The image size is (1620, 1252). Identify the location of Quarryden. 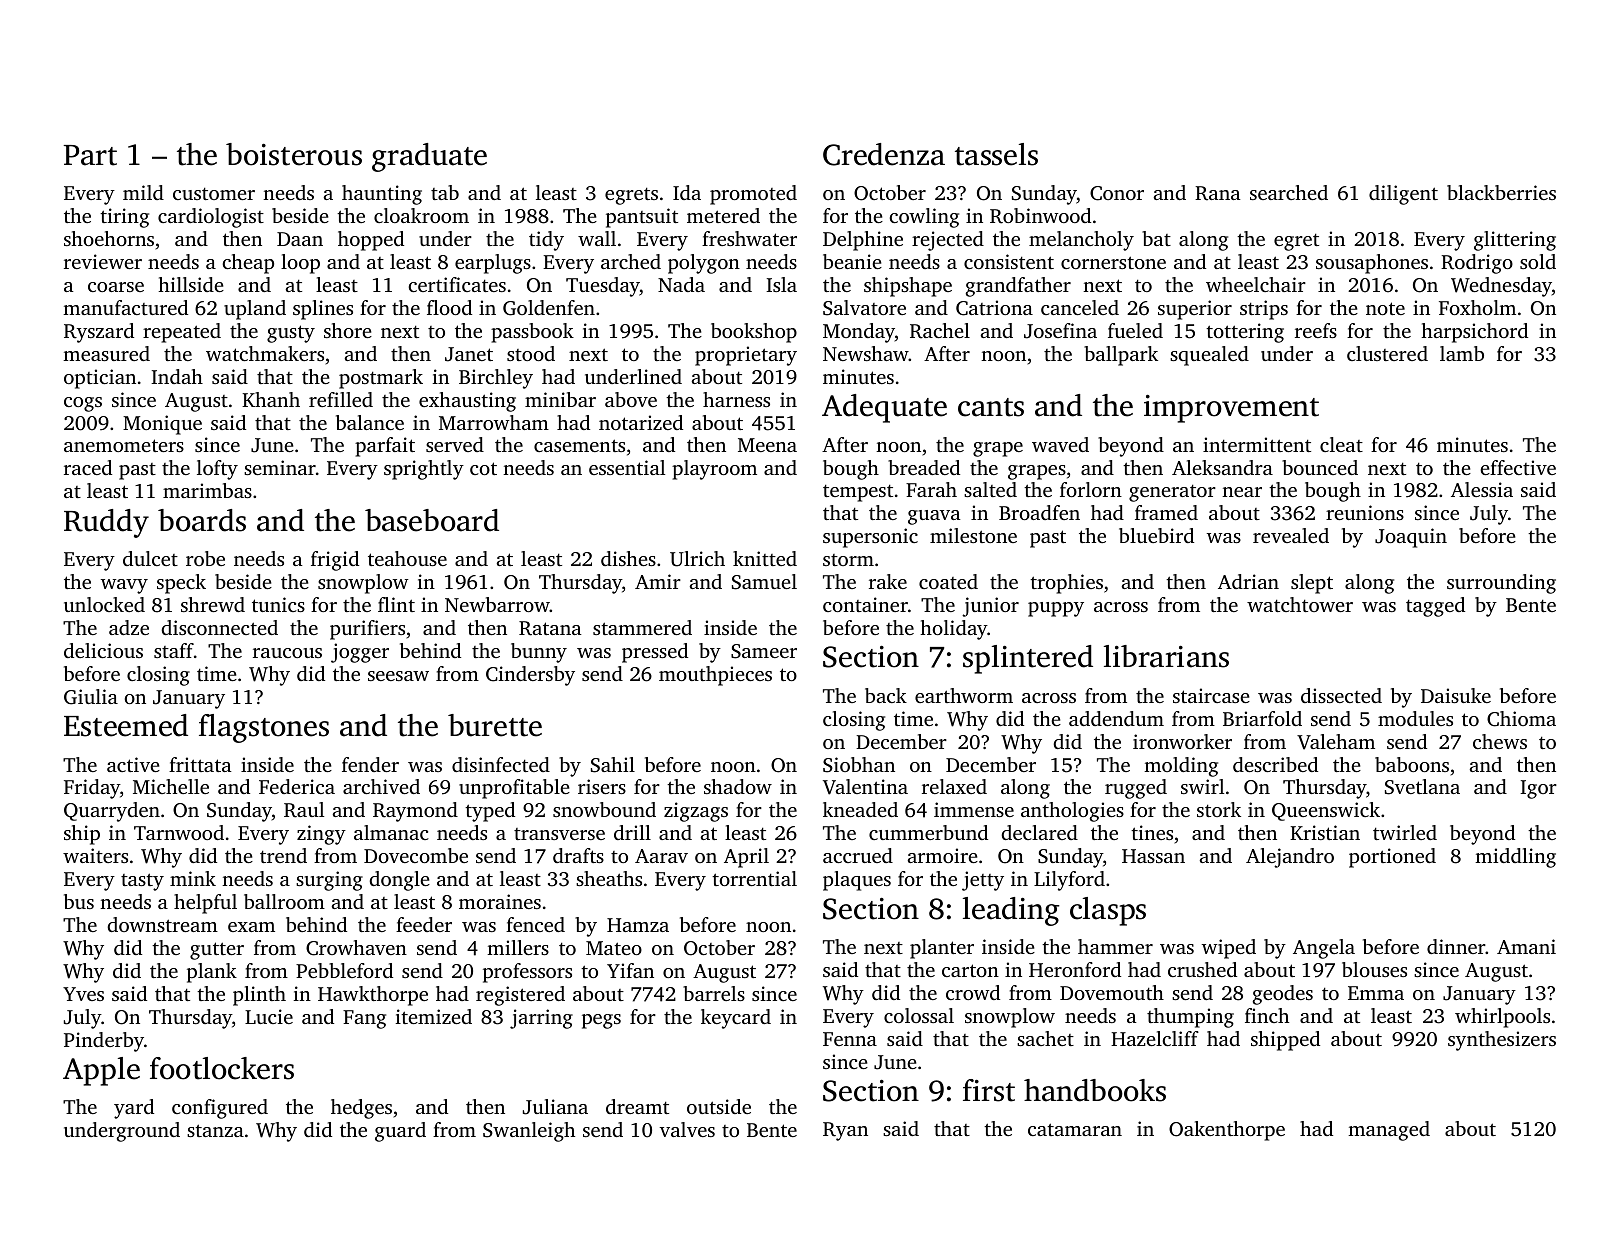
(112, 812).
